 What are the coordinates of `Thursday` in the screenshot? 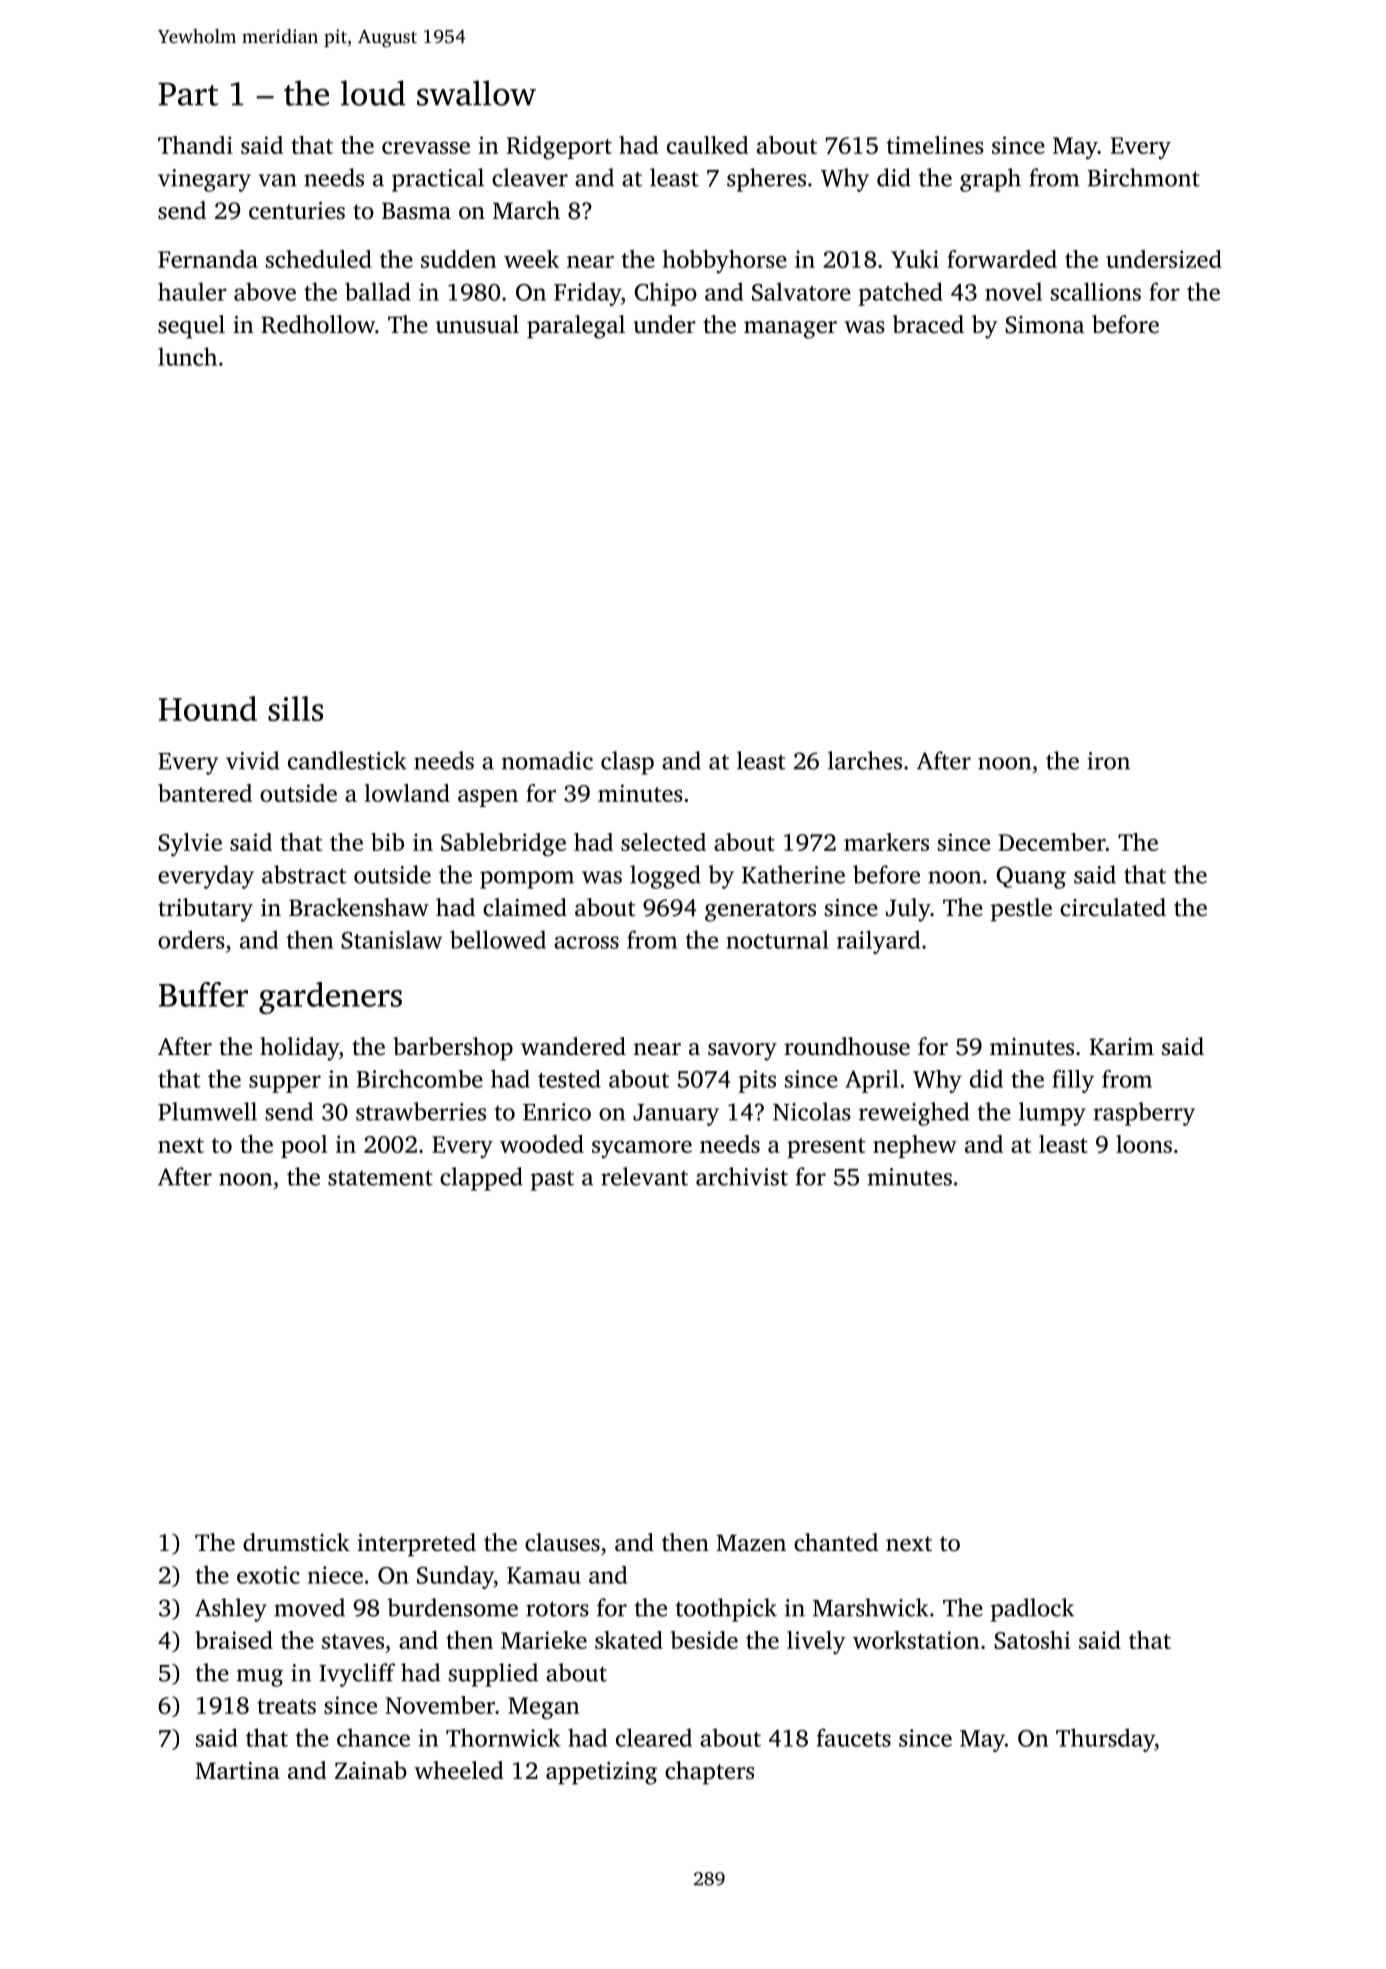 It's located at (1105, 1740).
